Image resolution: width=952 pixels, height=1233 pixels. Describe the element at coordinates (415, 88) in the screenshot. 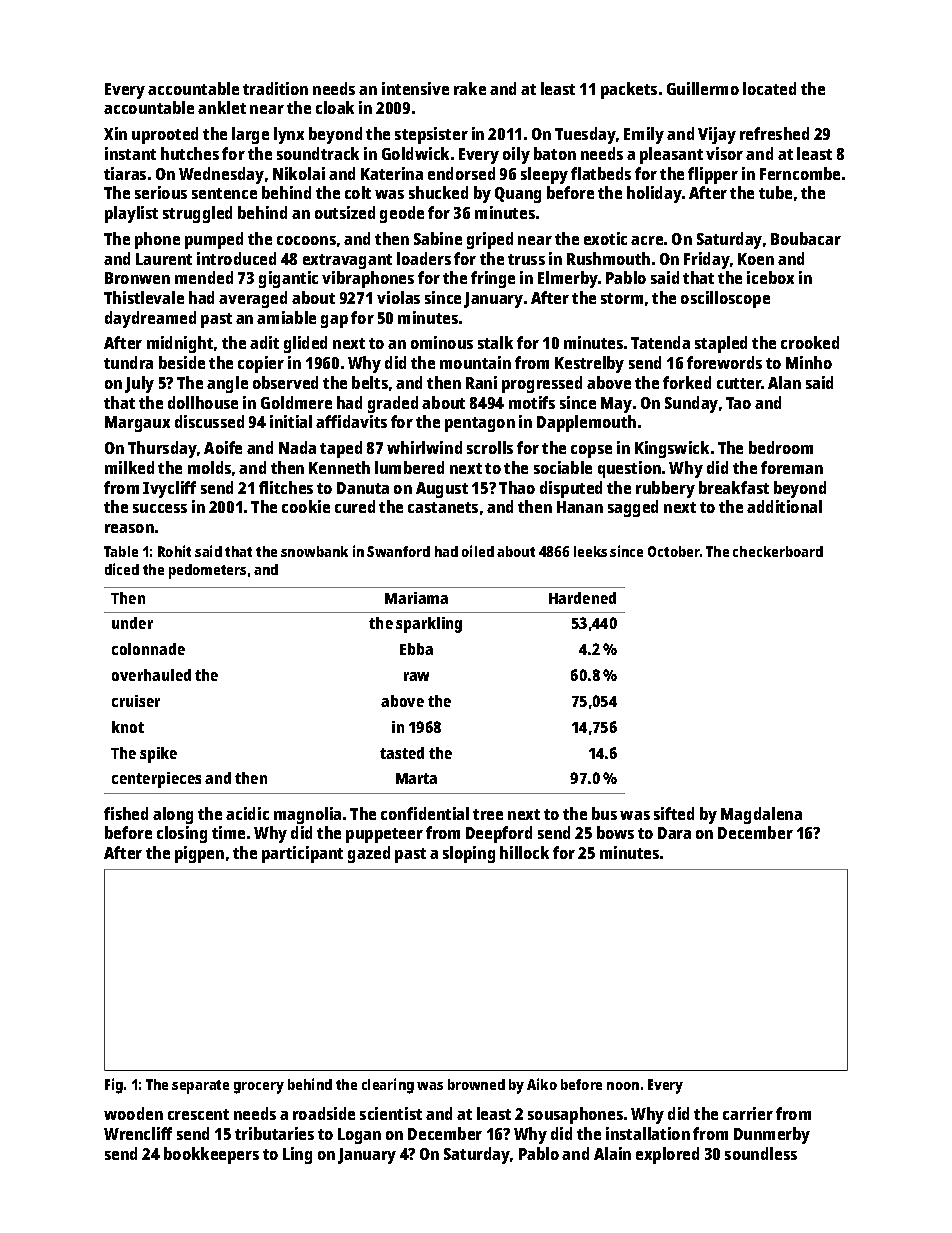

I see `intensive` at that location.
